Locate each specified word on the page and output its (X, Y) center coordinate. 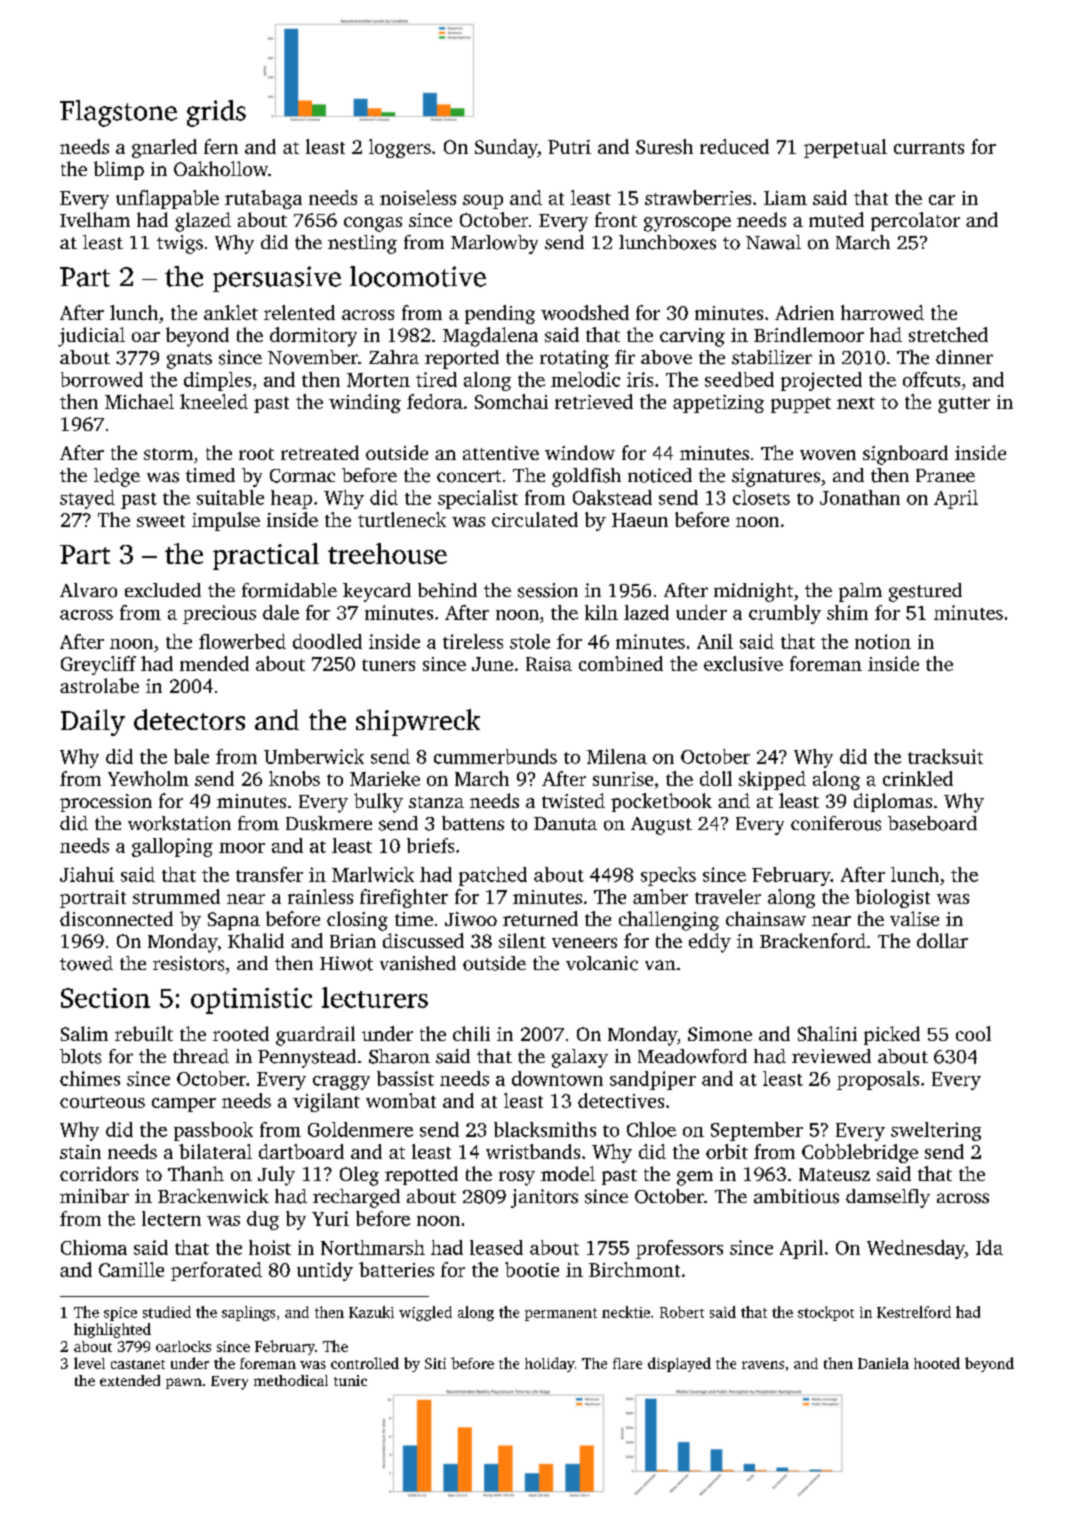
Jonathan (860, 497)
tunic (350, 1380)
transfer (269, 874)
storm (168, 454)
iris (640, 379)
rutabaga (263, 199)
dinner (964, 357)
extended (130, 1380)
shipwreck (418, 722)
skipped (772, 780)
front (616, 219)
